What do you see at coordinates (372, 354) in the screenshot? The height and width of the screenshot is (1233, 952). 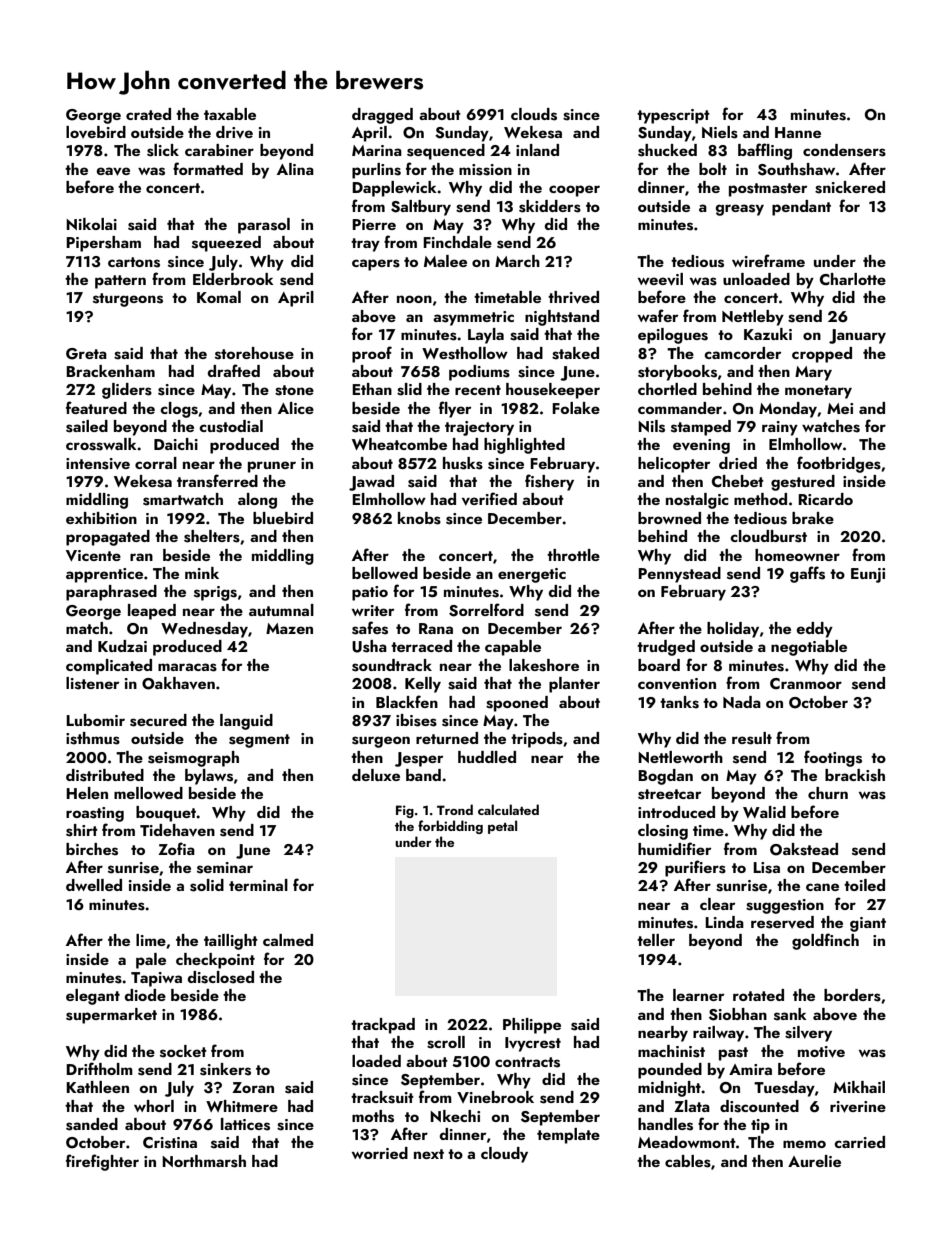 I see `proof` at bounding box center [372, 354].
